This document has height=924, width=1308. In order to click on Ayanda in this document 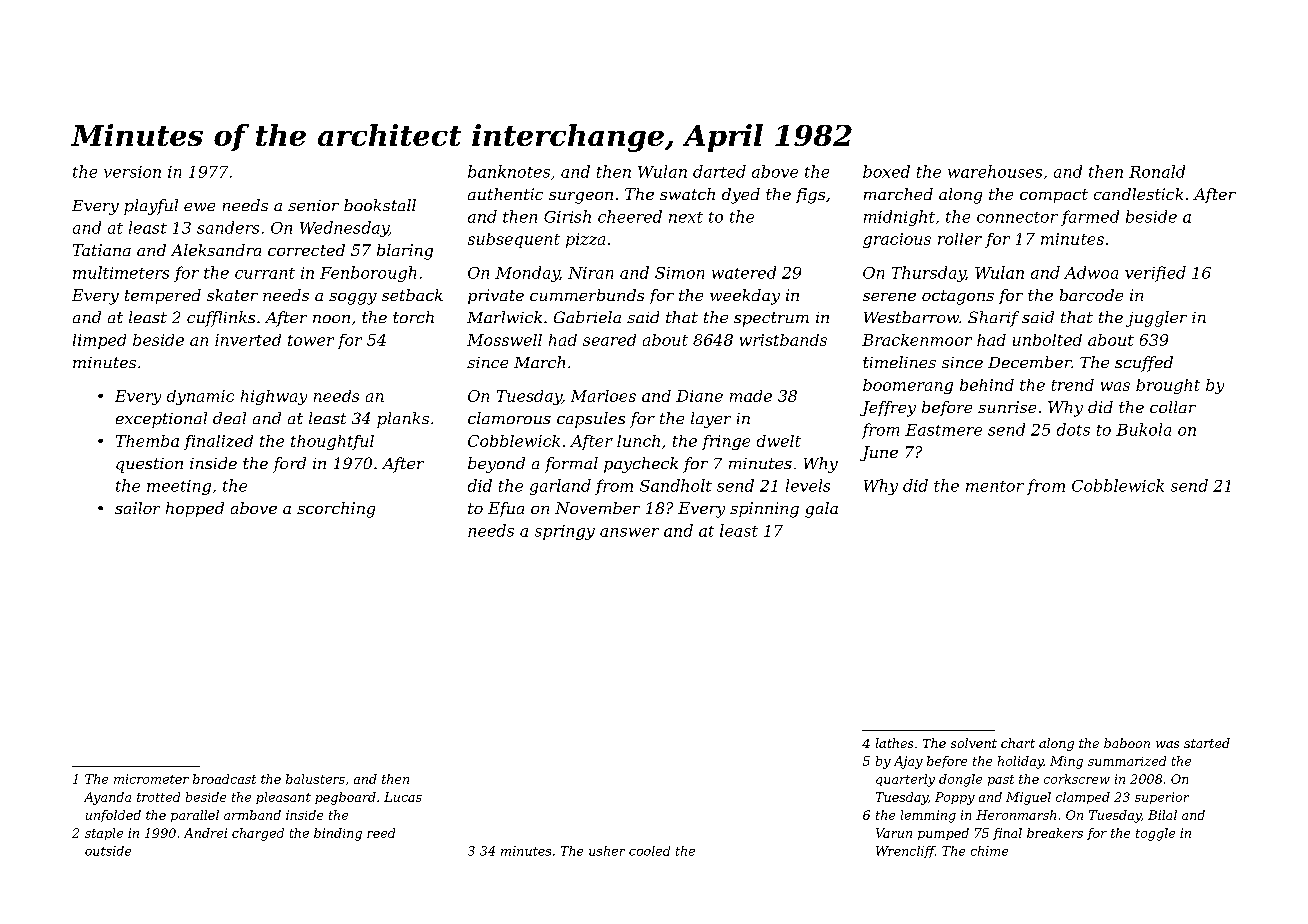, I will do `click(107, 798)`.
